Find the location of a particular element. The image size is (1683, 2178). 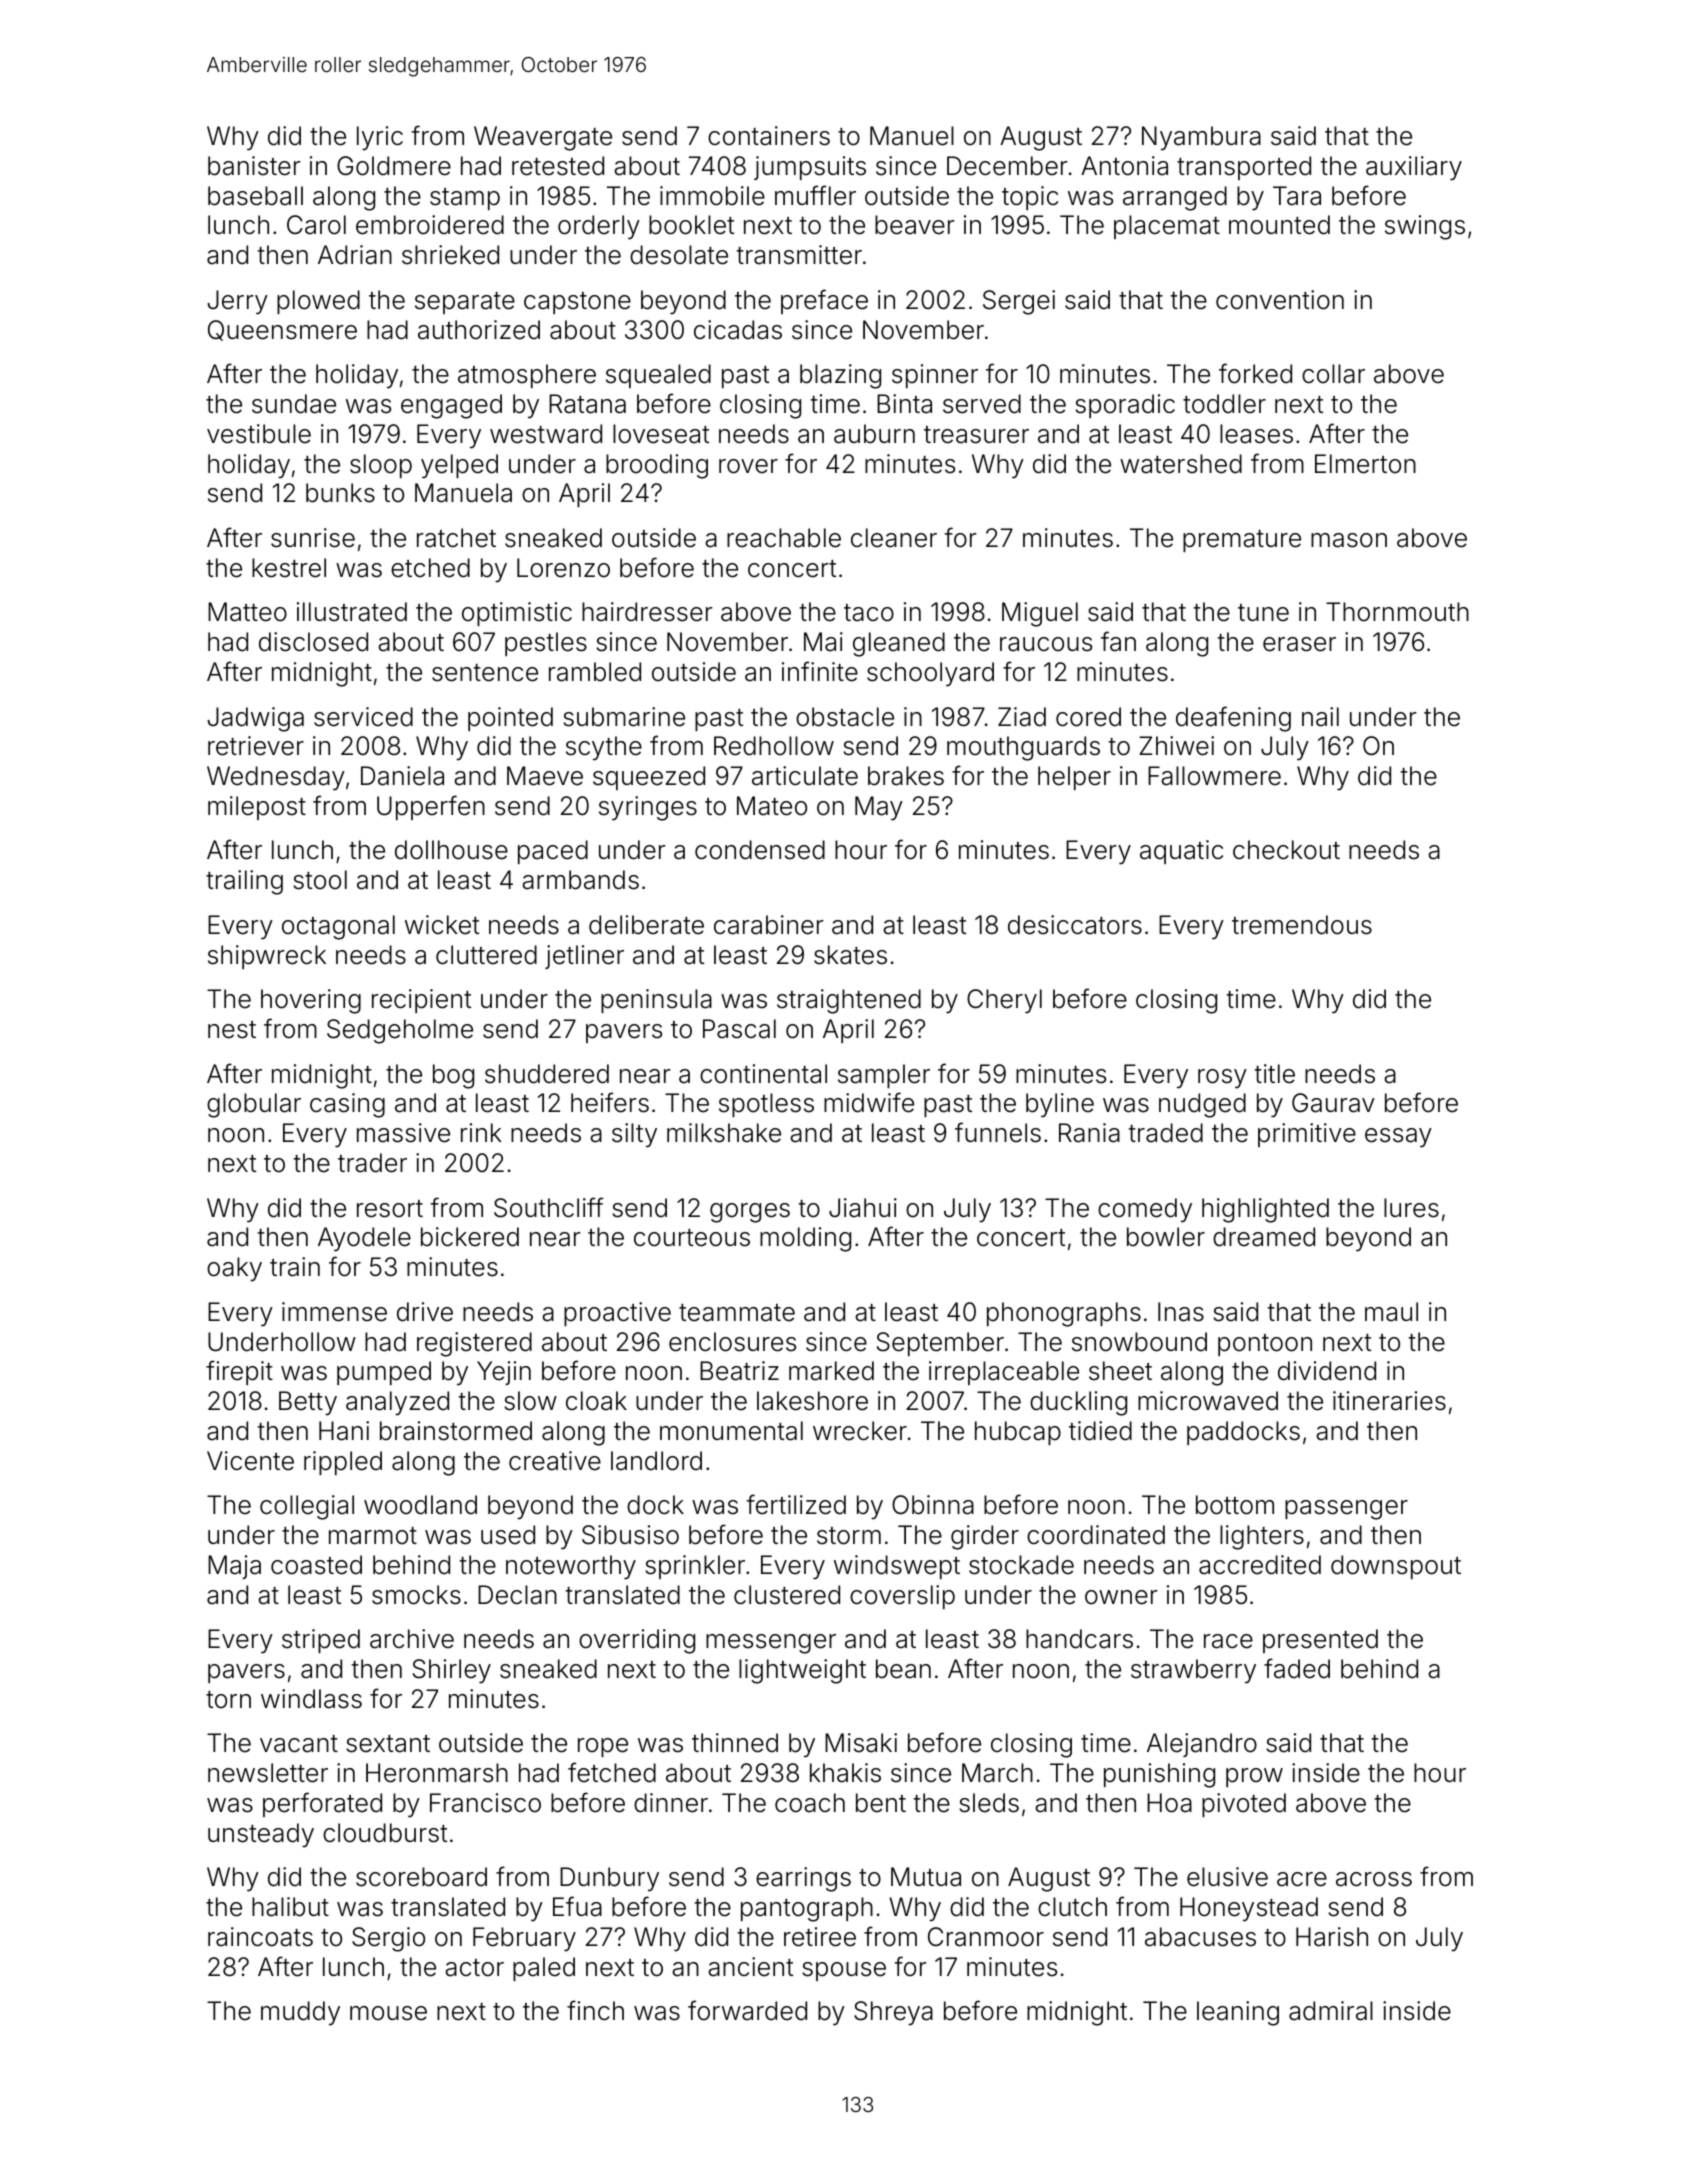

spinner is located at coordinates (935, 376).
